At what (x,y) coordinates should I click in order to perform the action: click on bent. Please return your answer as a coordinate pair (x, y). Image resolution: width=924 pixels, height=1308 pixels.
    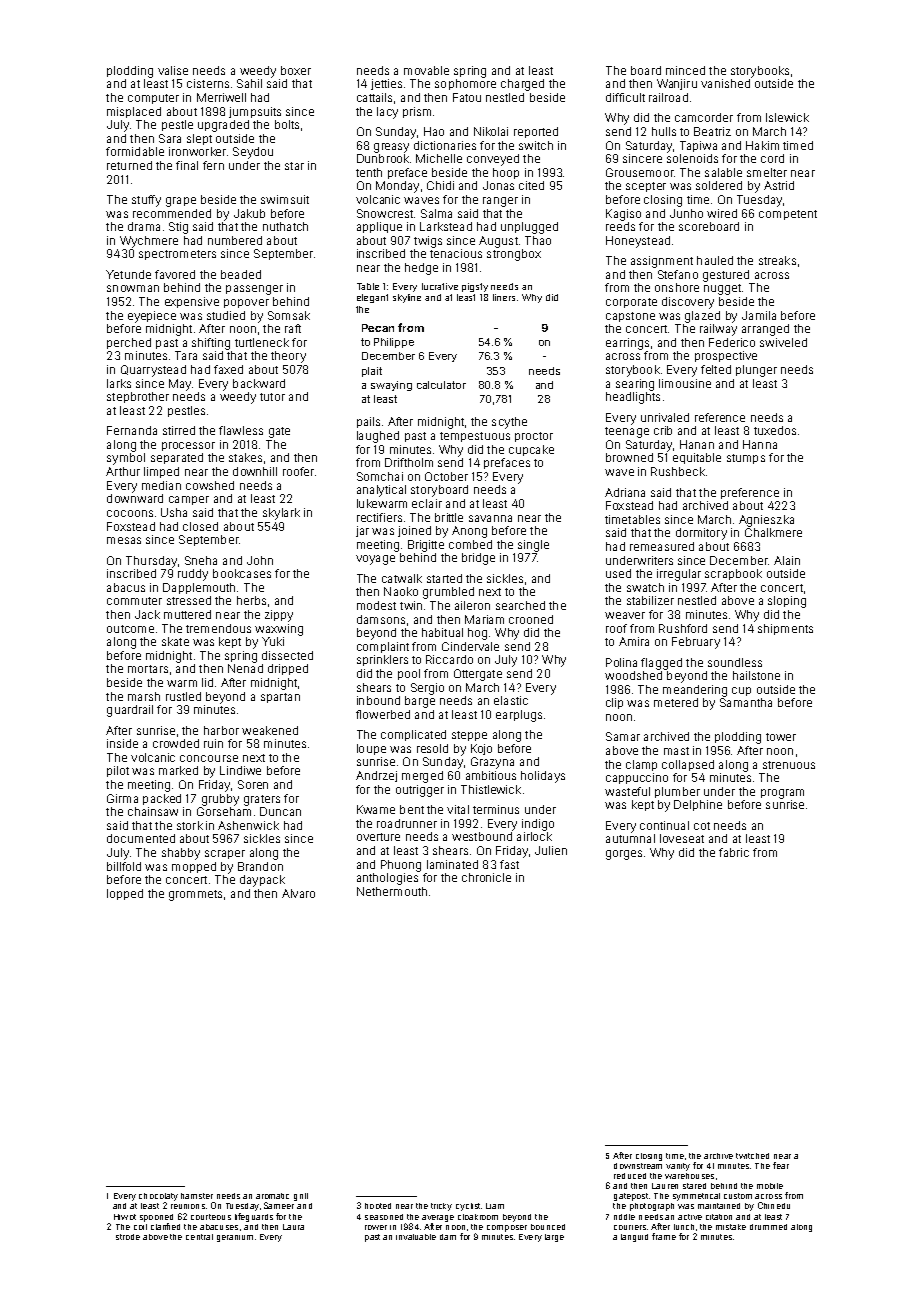
    Looking at the image, I should click on (412, 809).
